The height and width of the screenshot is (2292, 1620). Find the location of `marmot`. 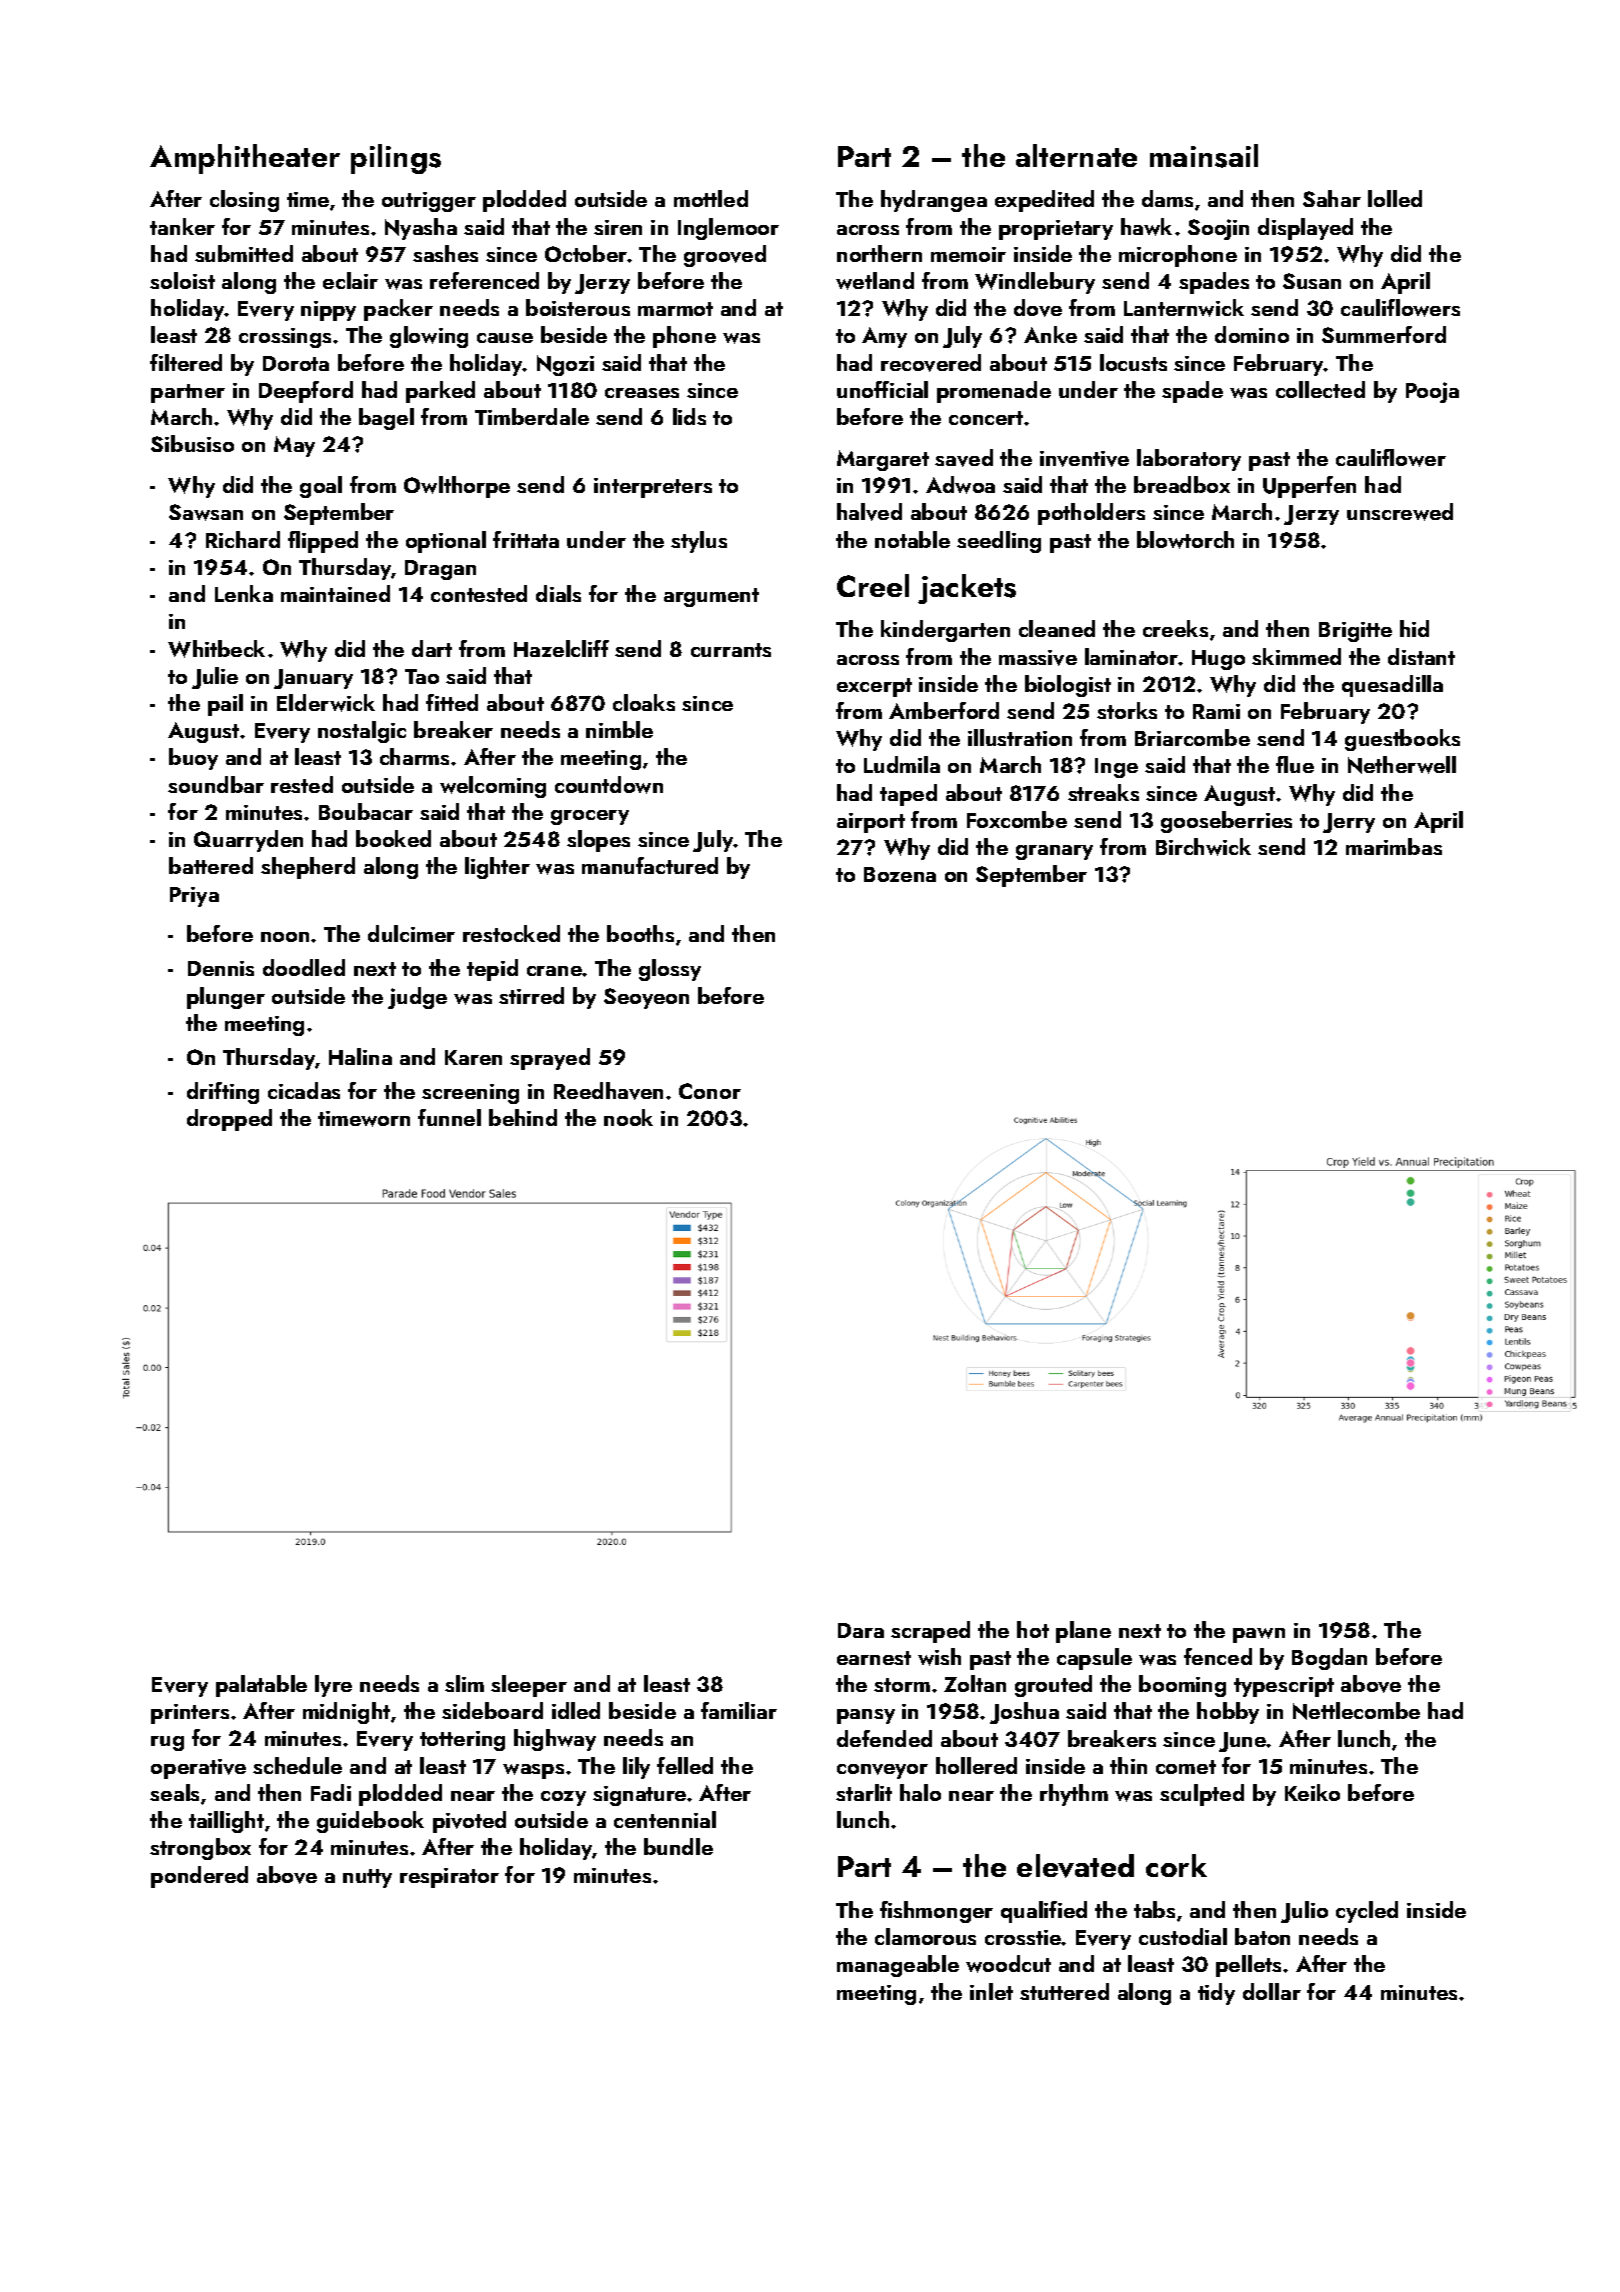

marmot is located at coordinates (675, 309).
